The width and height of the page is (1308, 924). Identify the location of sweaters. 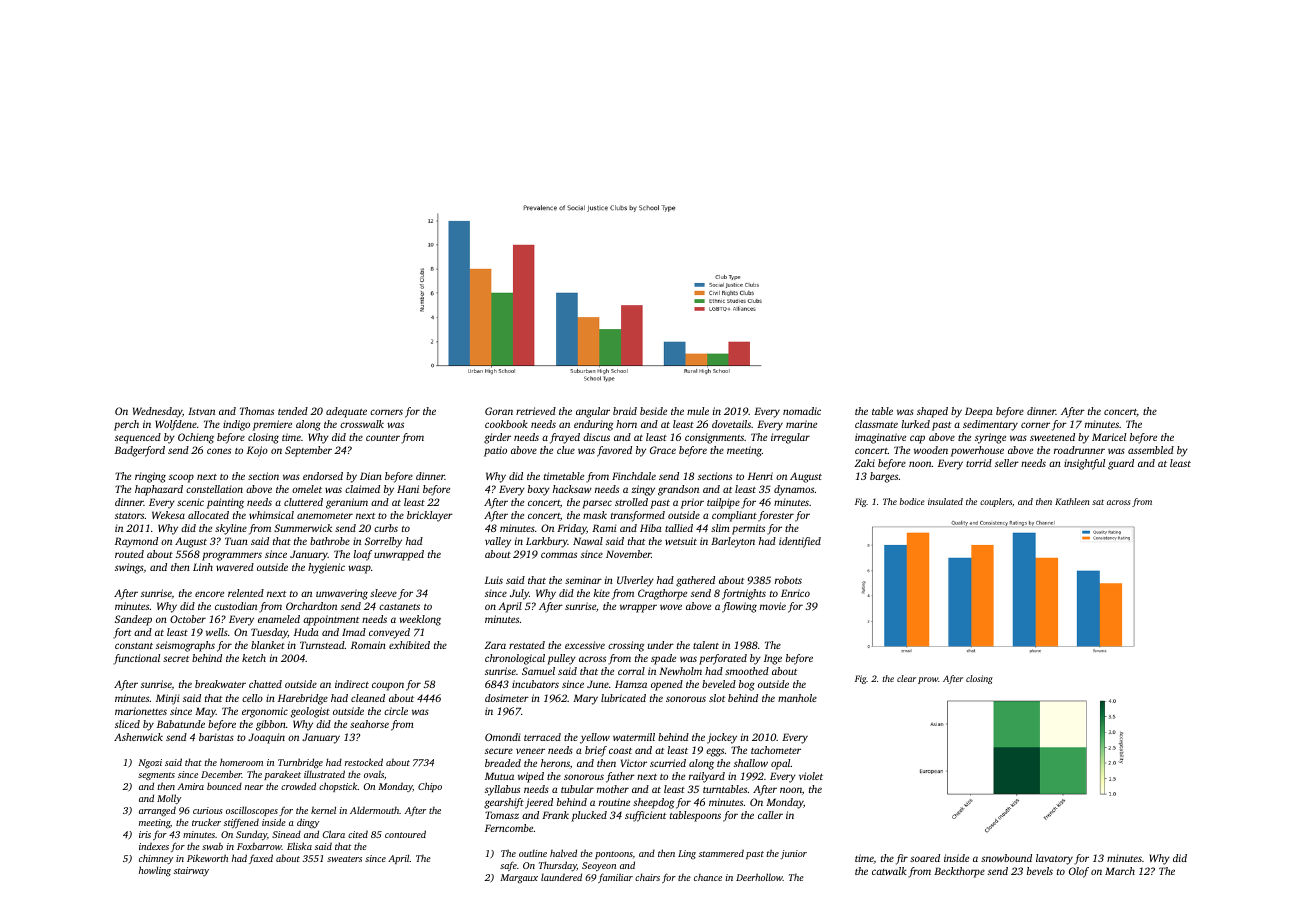
(344, 859).
